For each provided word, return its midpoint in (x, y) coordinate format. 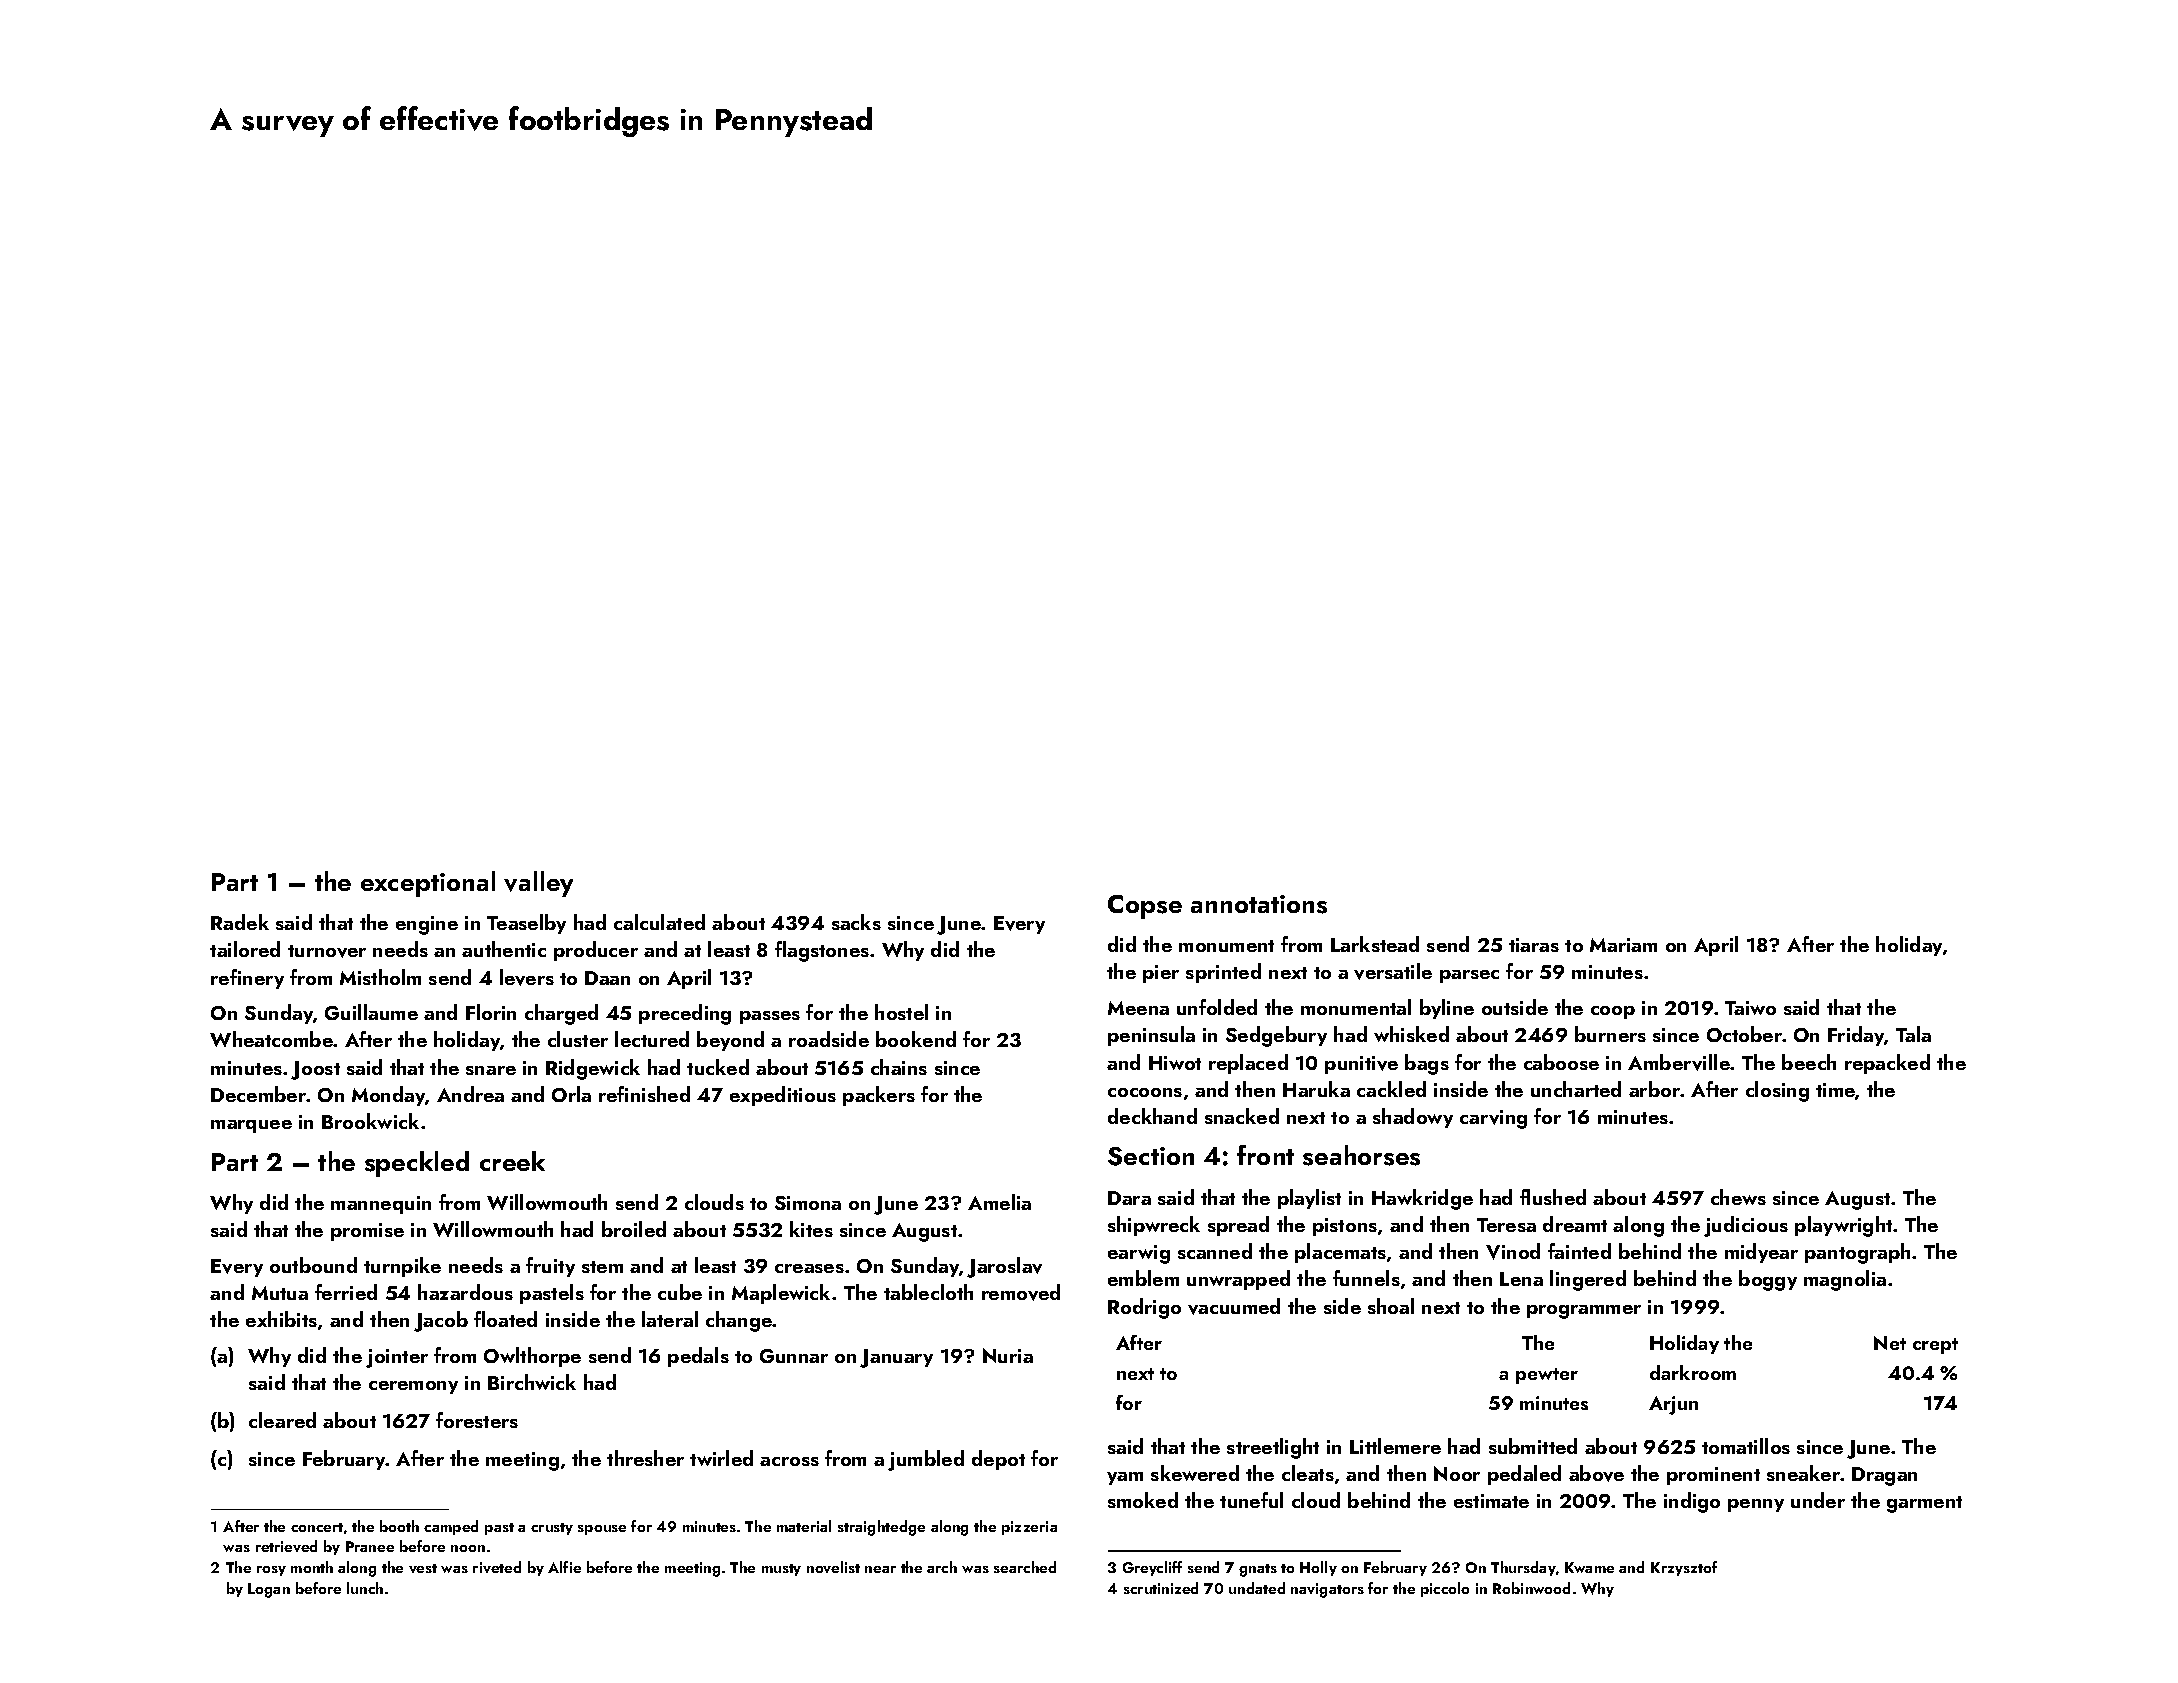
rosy (271, 1571)
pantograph (1857, 1253)
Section (1151, 1156)
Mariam (1623, 945)
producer (596, 951)
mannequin (381, 1205)
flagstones (822, 951)
